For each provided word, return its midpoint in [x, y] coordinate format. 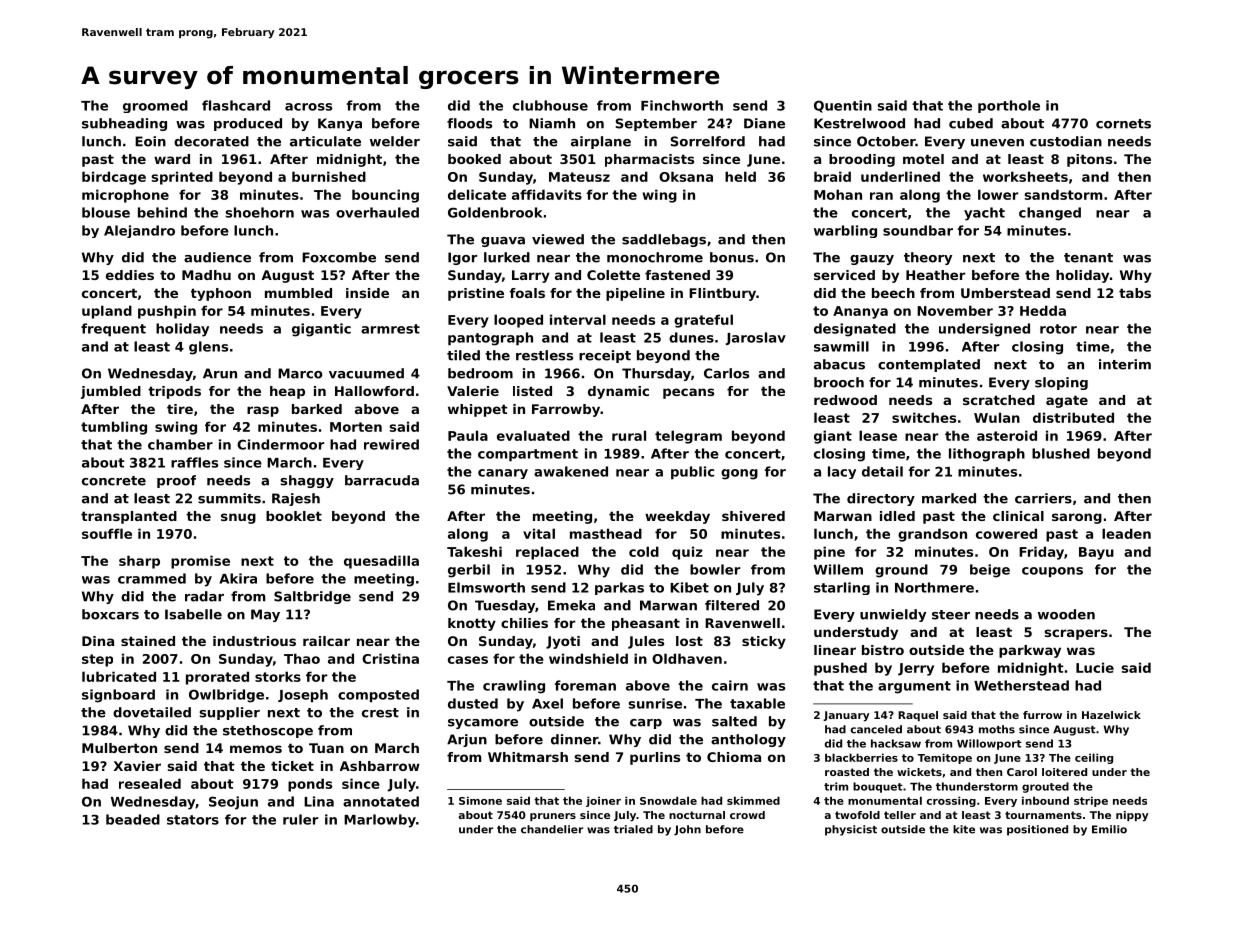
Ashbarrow [380, 766]
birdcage [114, 178]
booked [474, 159]
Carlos [726, 373]
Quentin [843, 106]
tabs [1135, 293]
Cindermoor [280, 444]
